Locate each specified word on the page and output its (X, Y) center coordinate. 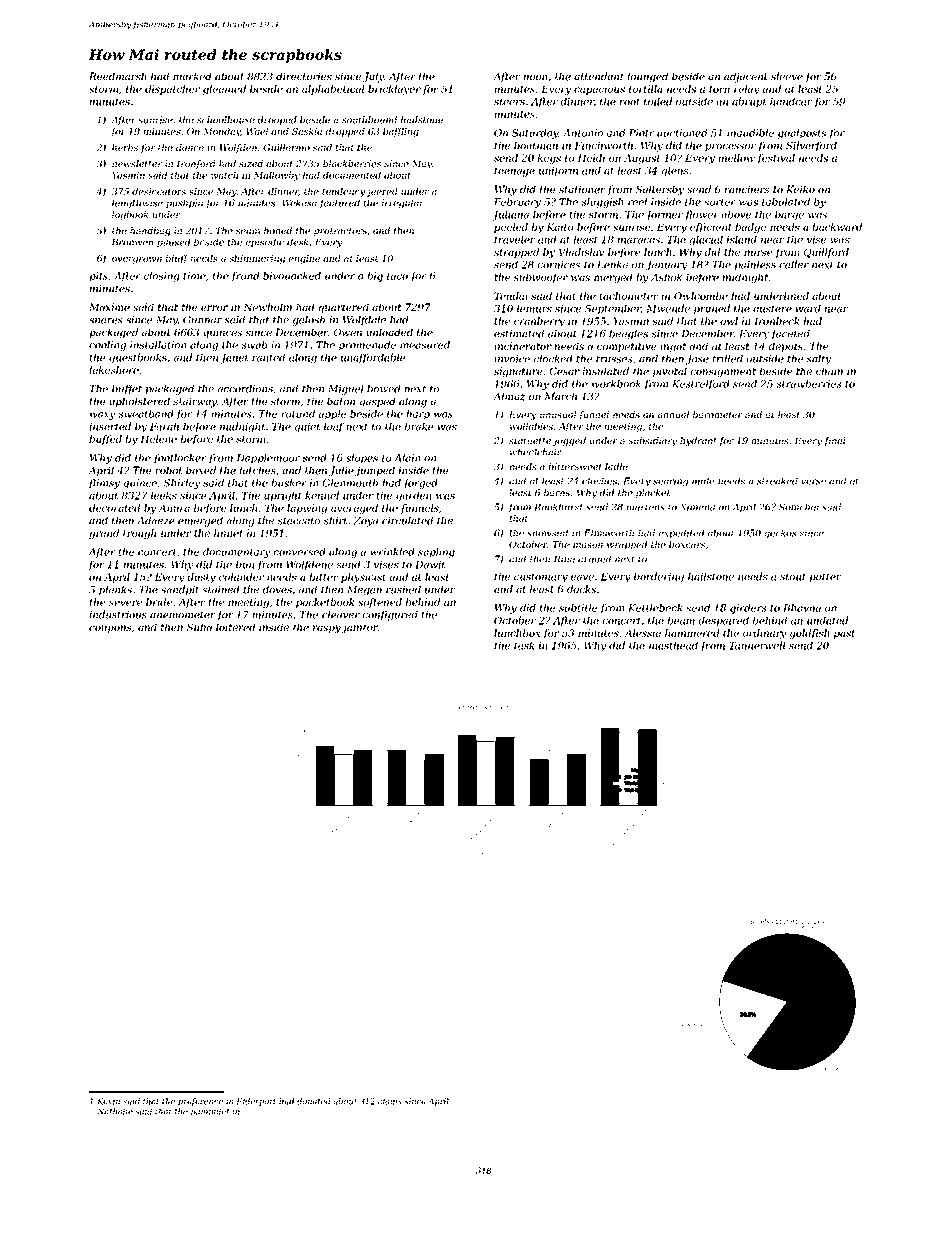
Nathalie (115, 1111)
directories (304, 76)
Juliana (510, 215)
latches (257, 470)
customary (541, 578)
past (844, 634)
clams (390, 1101)
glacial (706, 240)
